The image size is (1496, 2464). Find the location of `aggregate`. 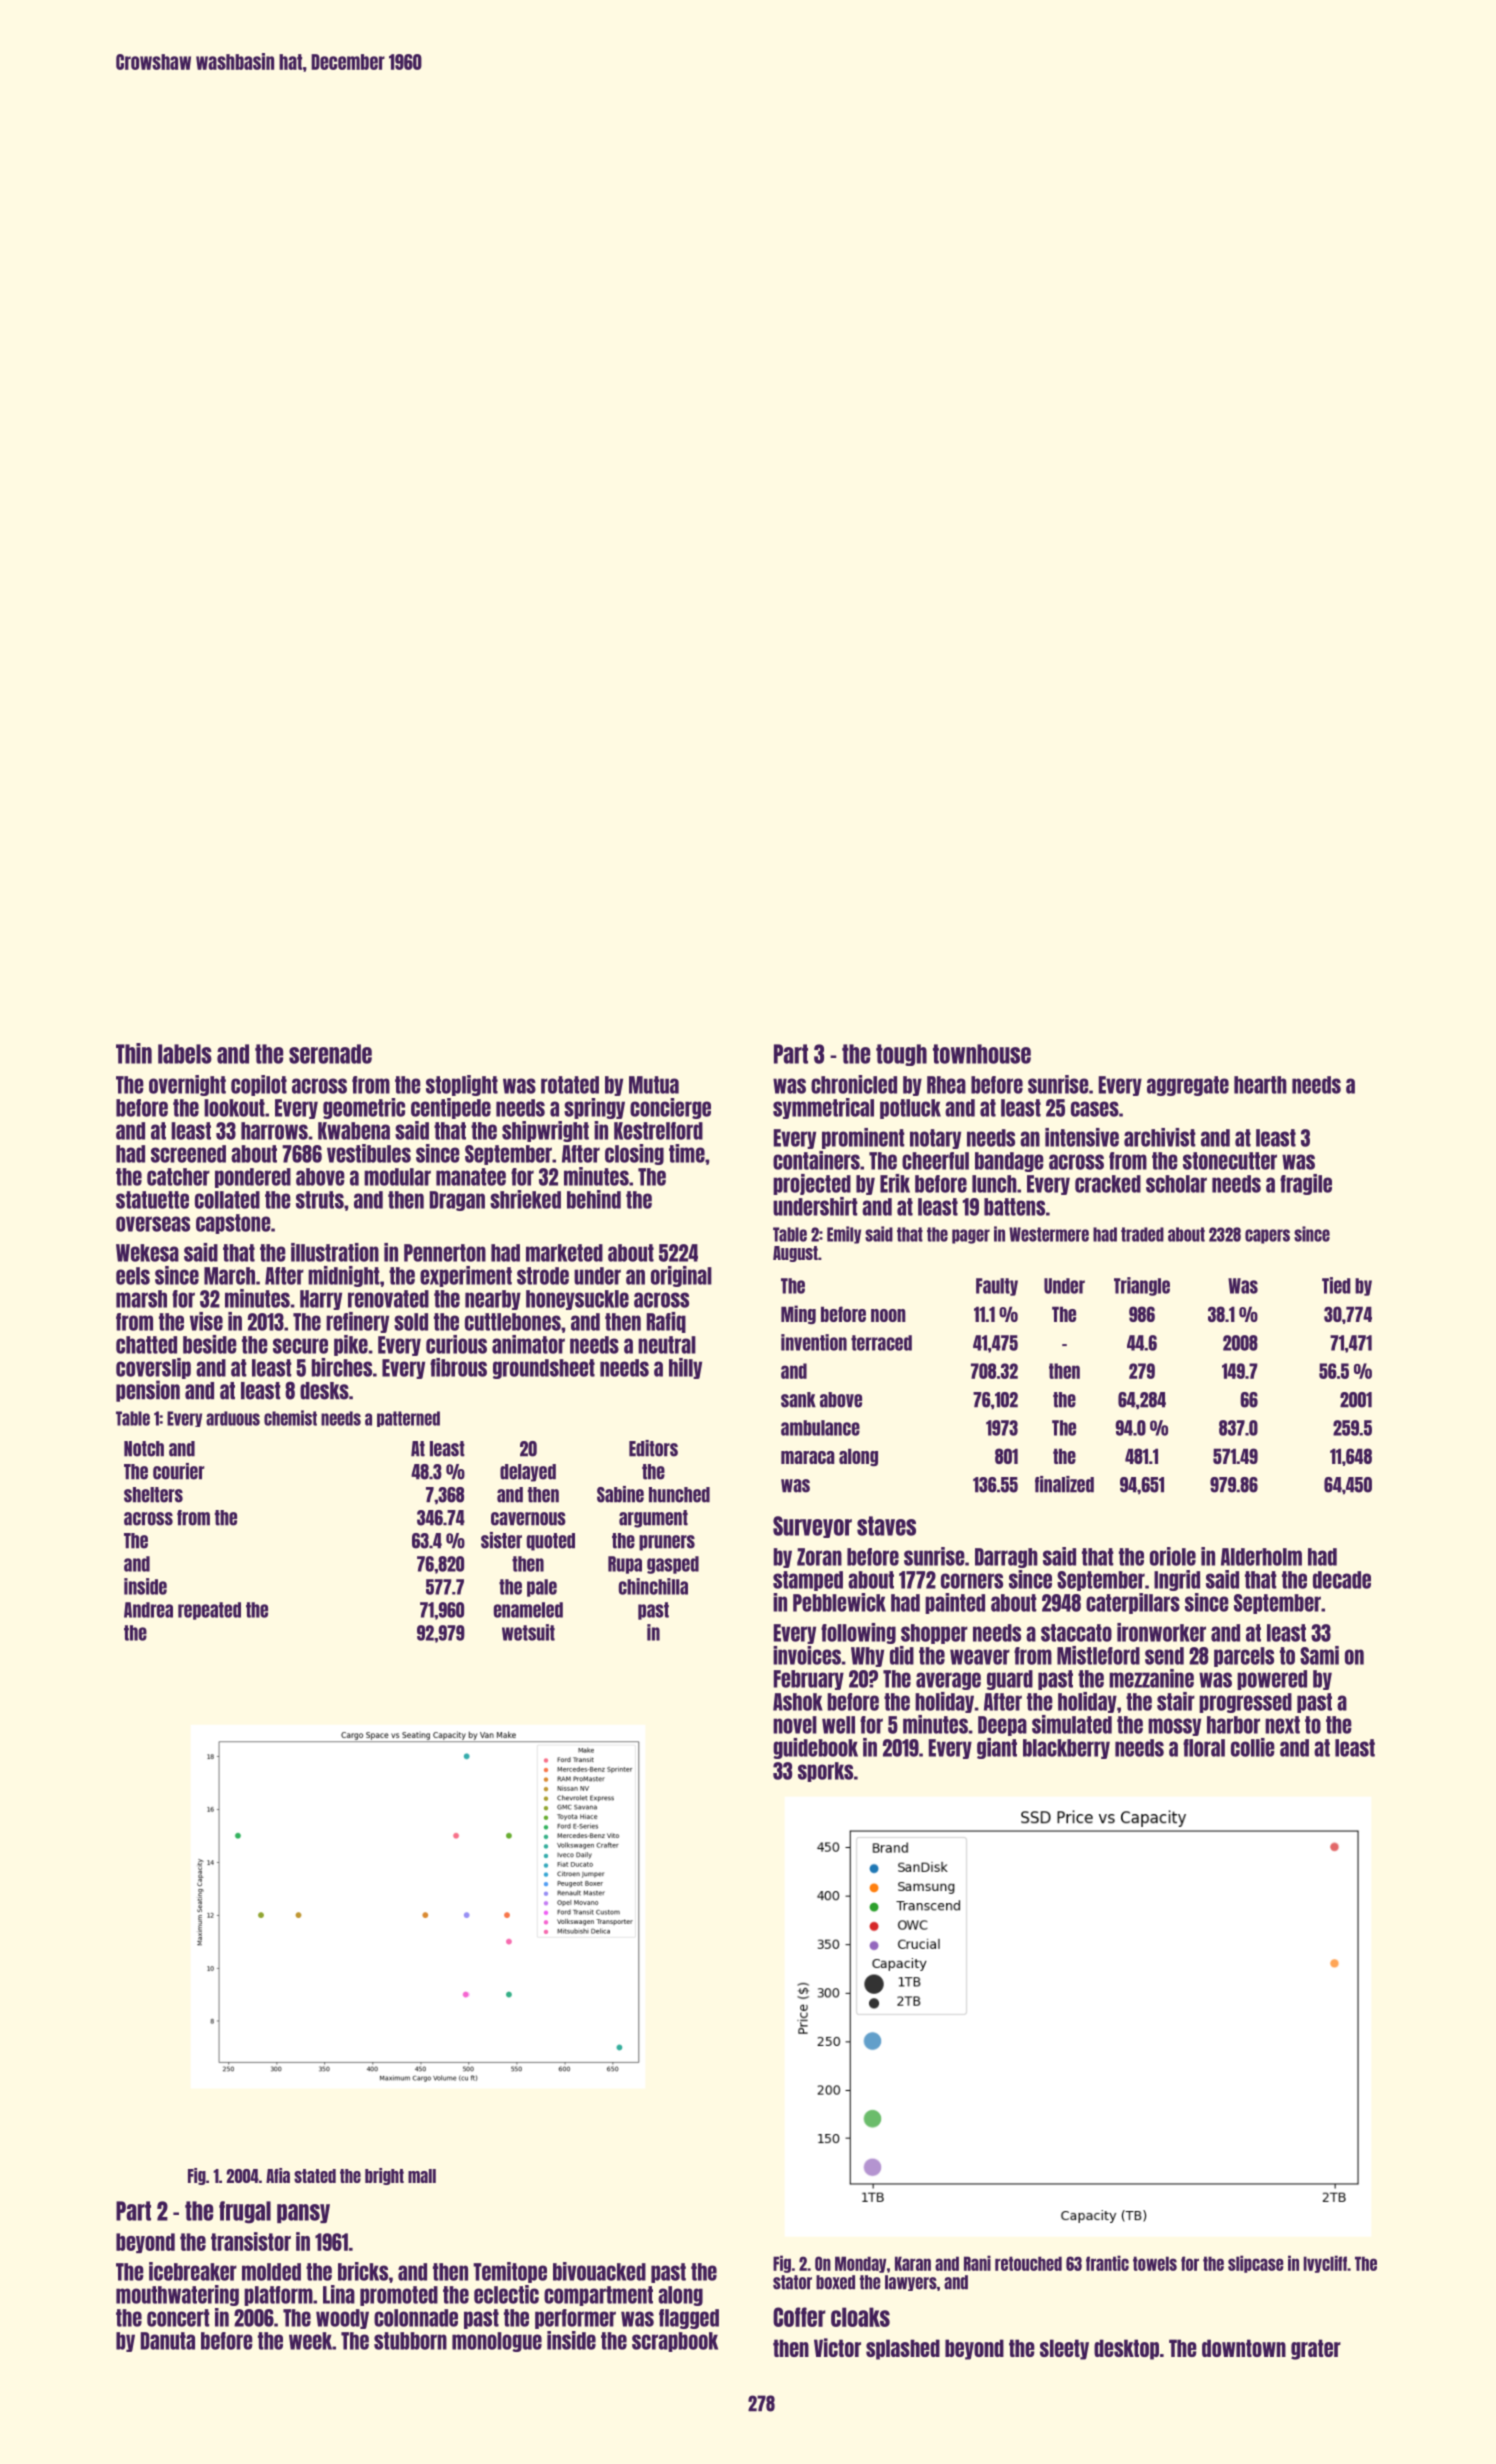

aggregate is located at coordinates (1188, 1086).
